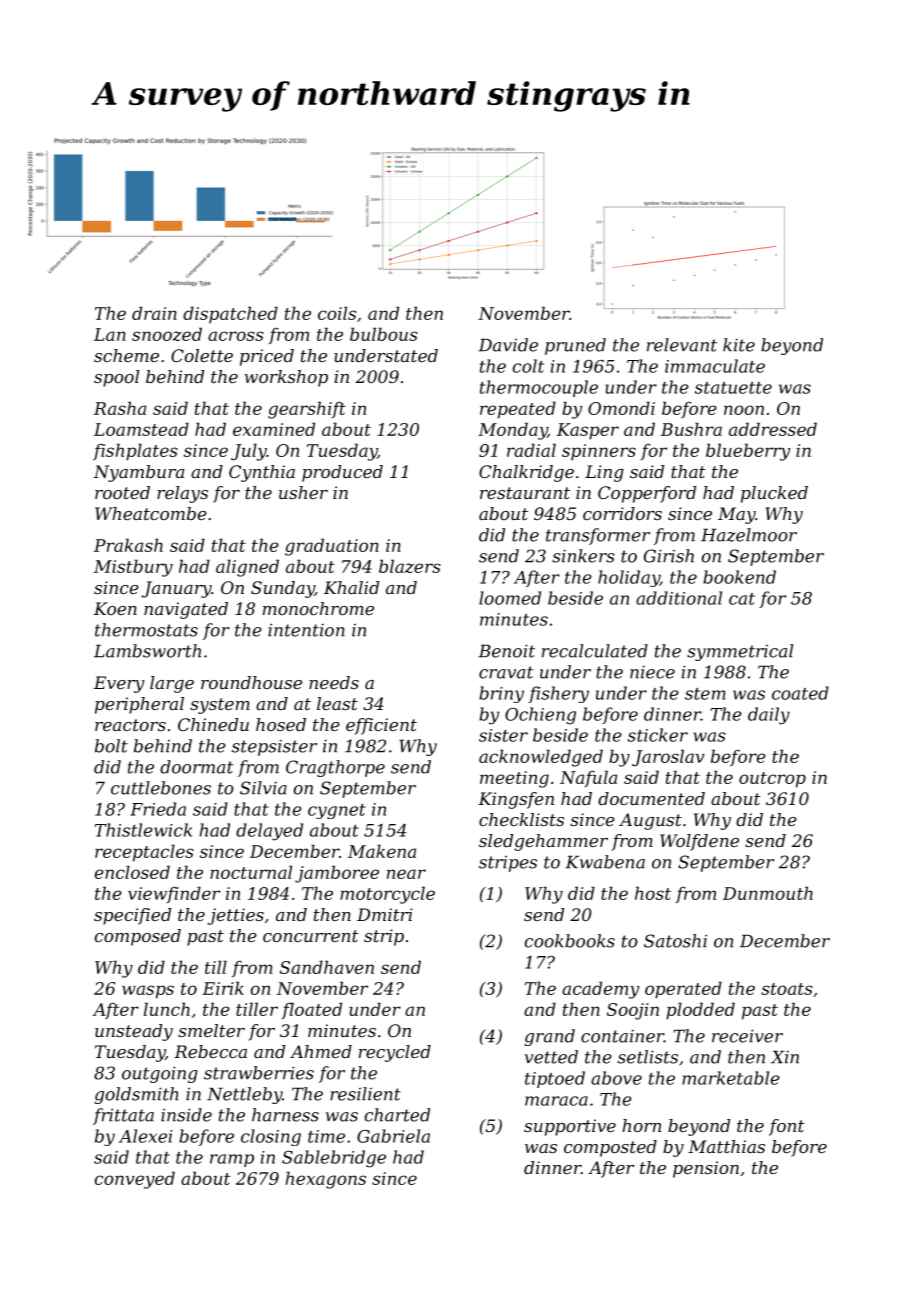  Describe the element at coordinates (381, 726) in the screenshot. I see `efficient` at that location.
